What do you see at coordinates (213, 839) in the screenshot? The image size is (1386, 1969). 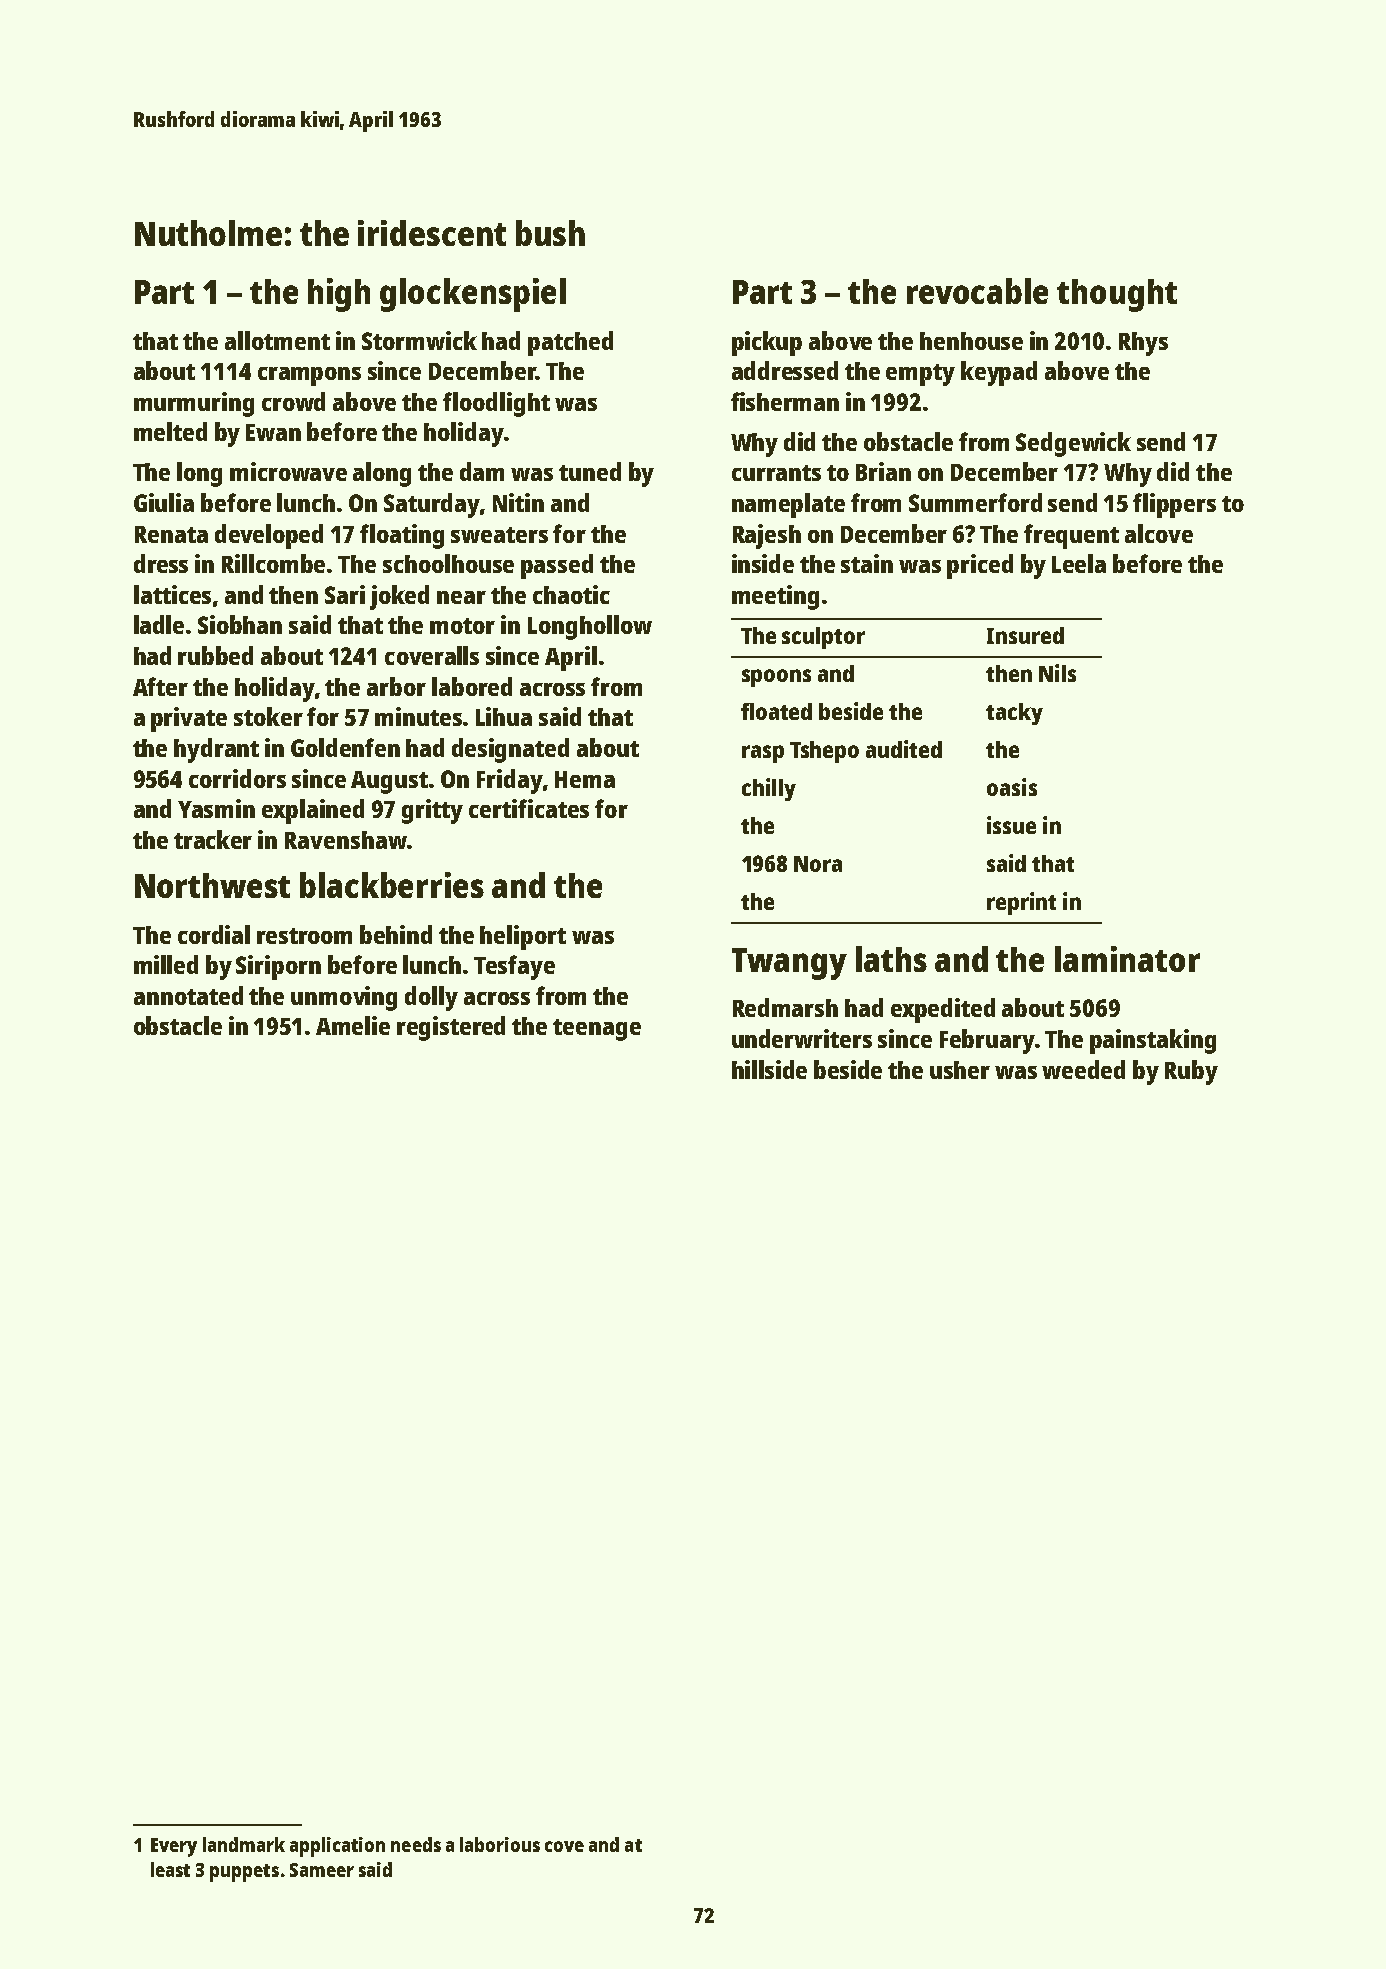 I see `tracker` at bounding box center [213, 839].
